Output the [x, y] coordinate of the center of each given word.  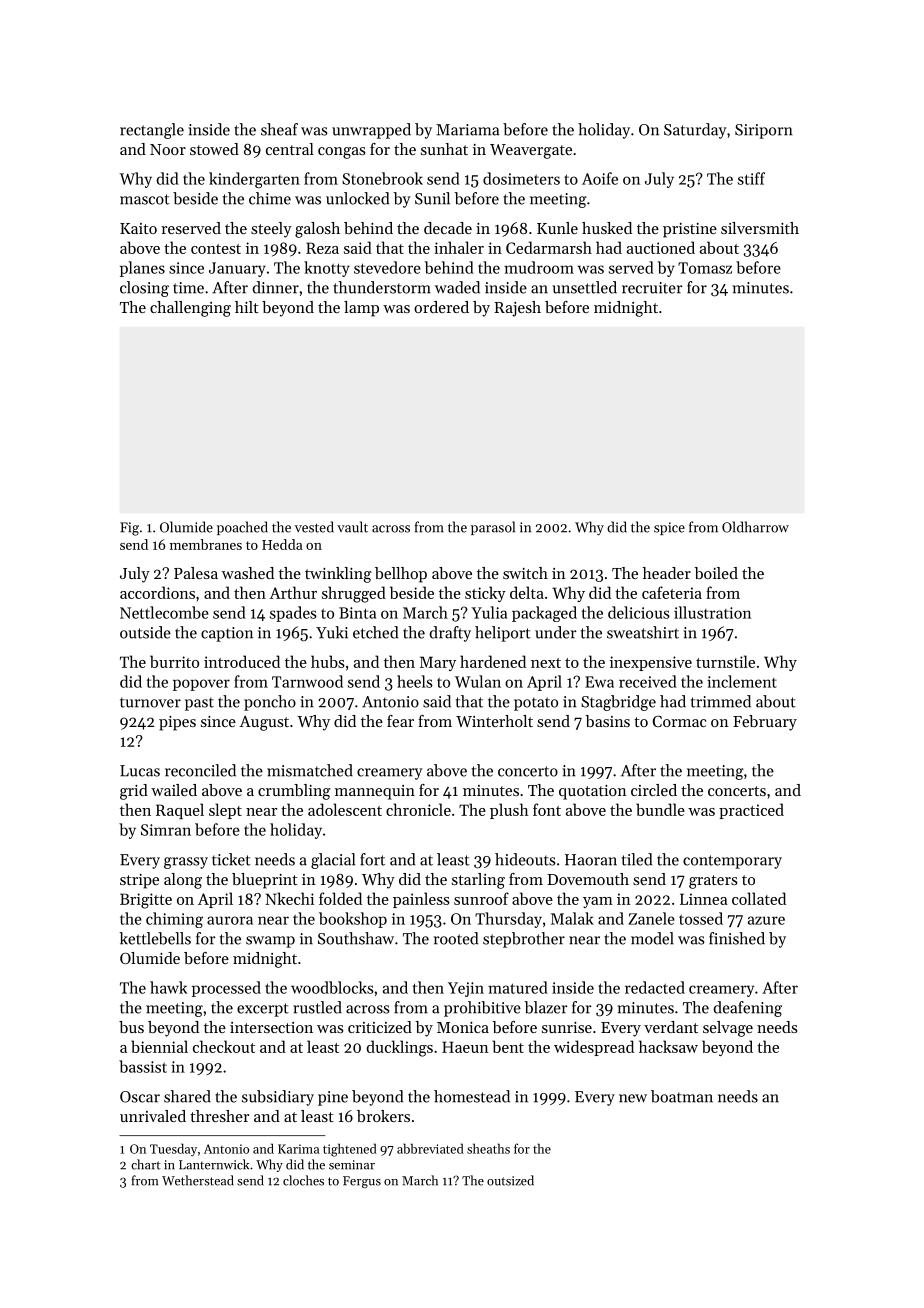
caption [227, 634]
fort [372, 859]
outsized [510, 1180]
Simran [166, 830]
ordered [441, 307]
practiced [751, 811]
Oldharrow [755, 527]
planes [142, 269]
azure [766, 920]
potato [536, 704]
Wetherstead [198, 1180]
